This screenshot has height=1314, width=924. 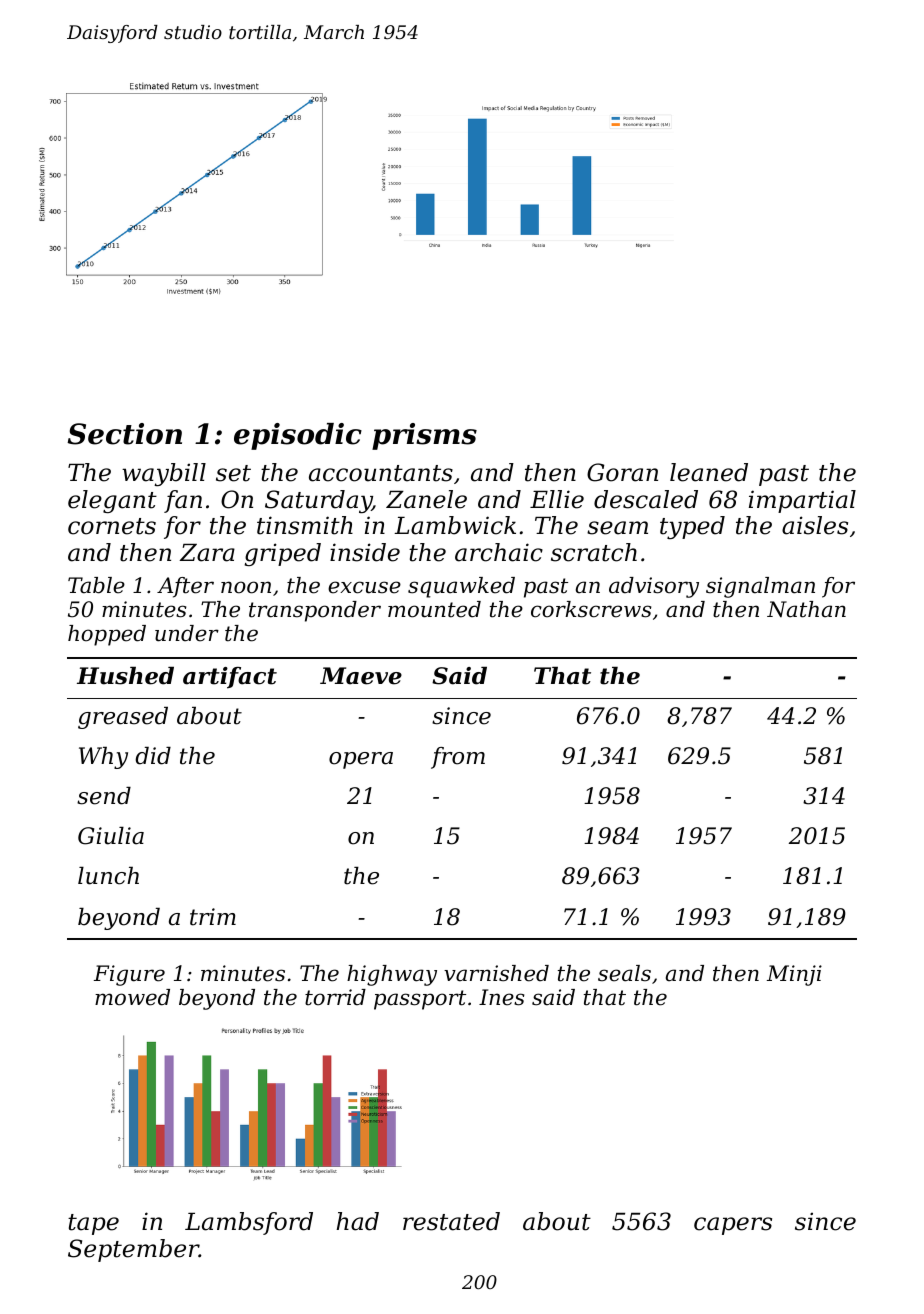 What do you see at coordinates (183, 501) in the screenshot?
I see `fan` at bounding box center [183, 501].
